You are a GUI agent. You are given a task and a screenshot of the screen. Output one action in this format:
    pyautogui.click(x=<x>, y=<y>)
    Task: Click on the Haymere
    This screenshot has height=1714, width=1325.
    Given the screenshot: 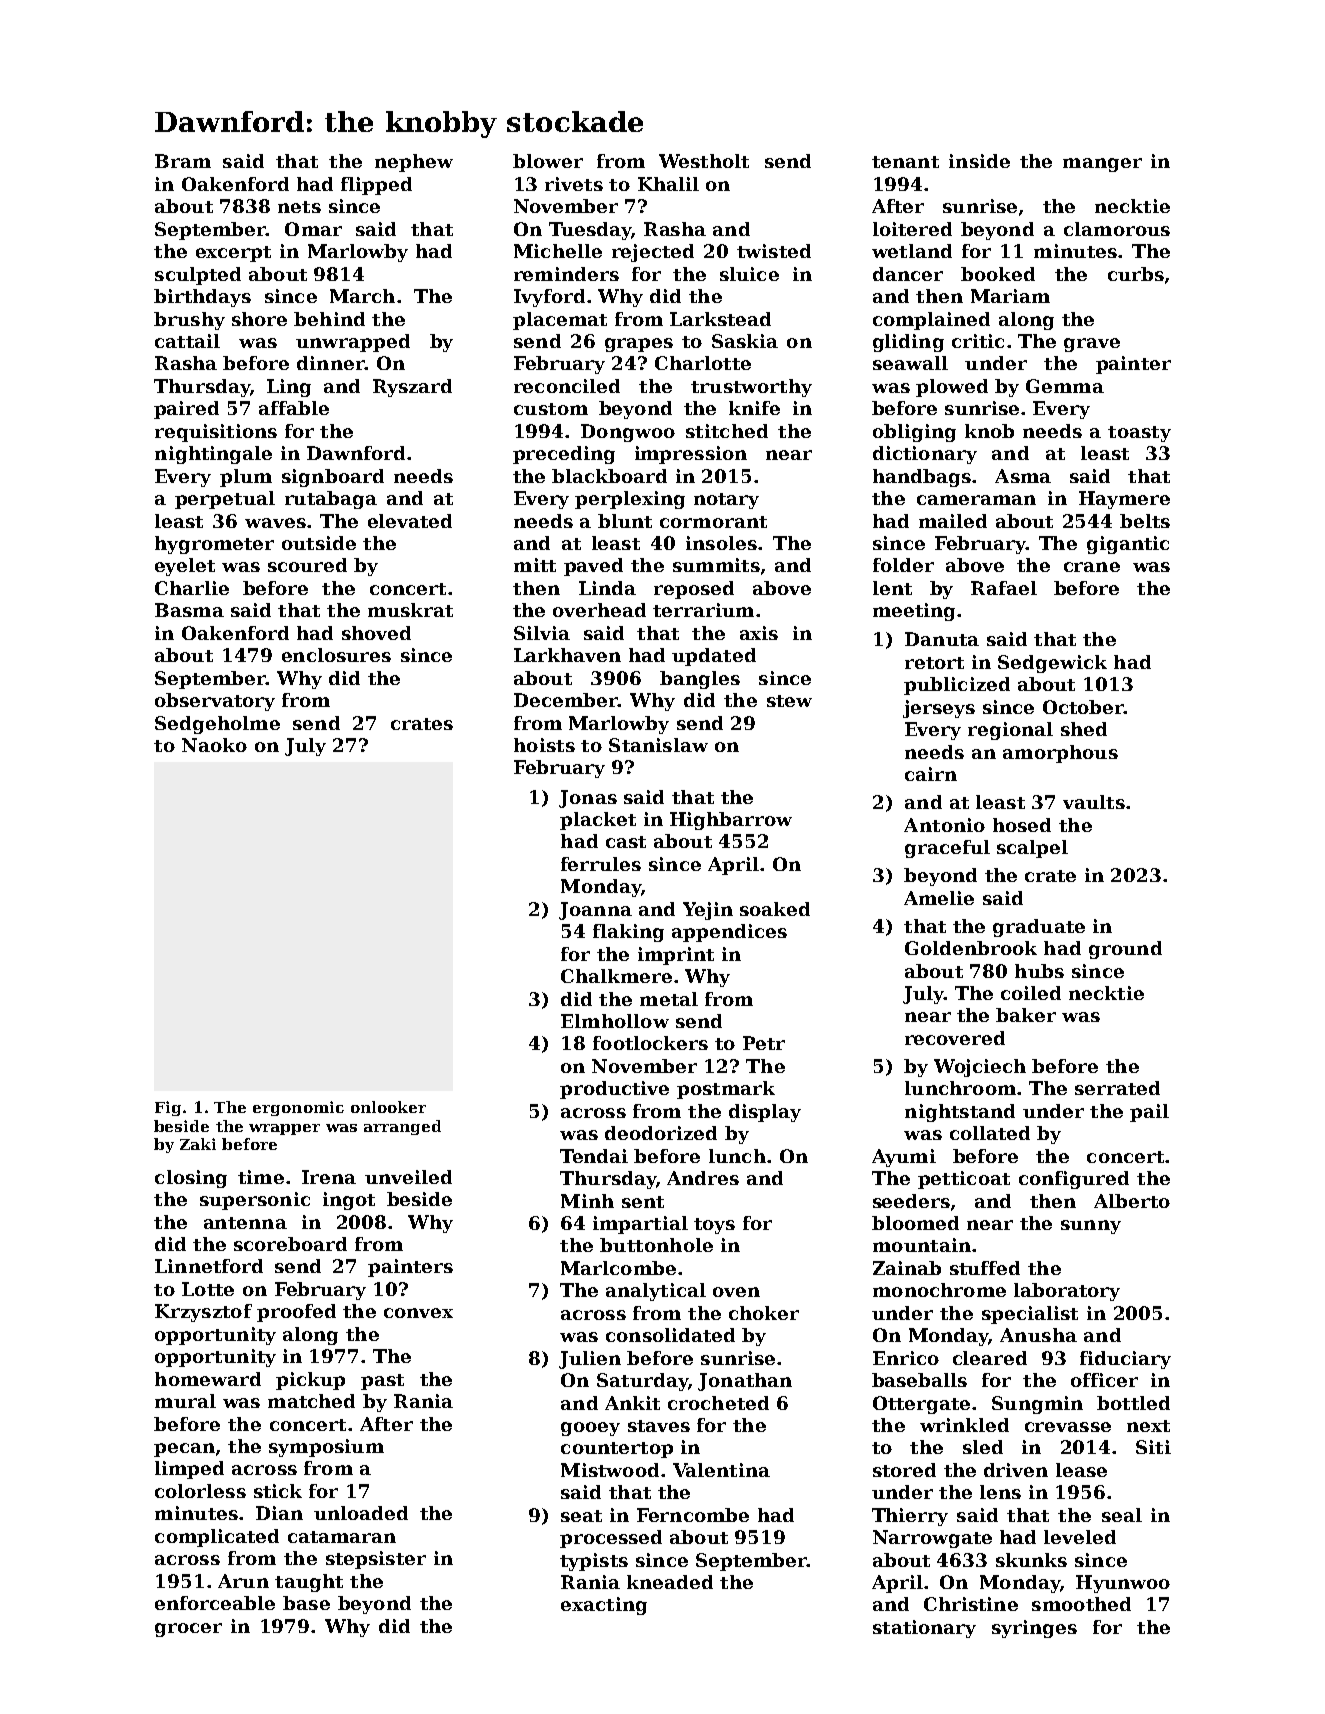 What is the action you would take?
    pyautogui.click(x=1124, y=500)
